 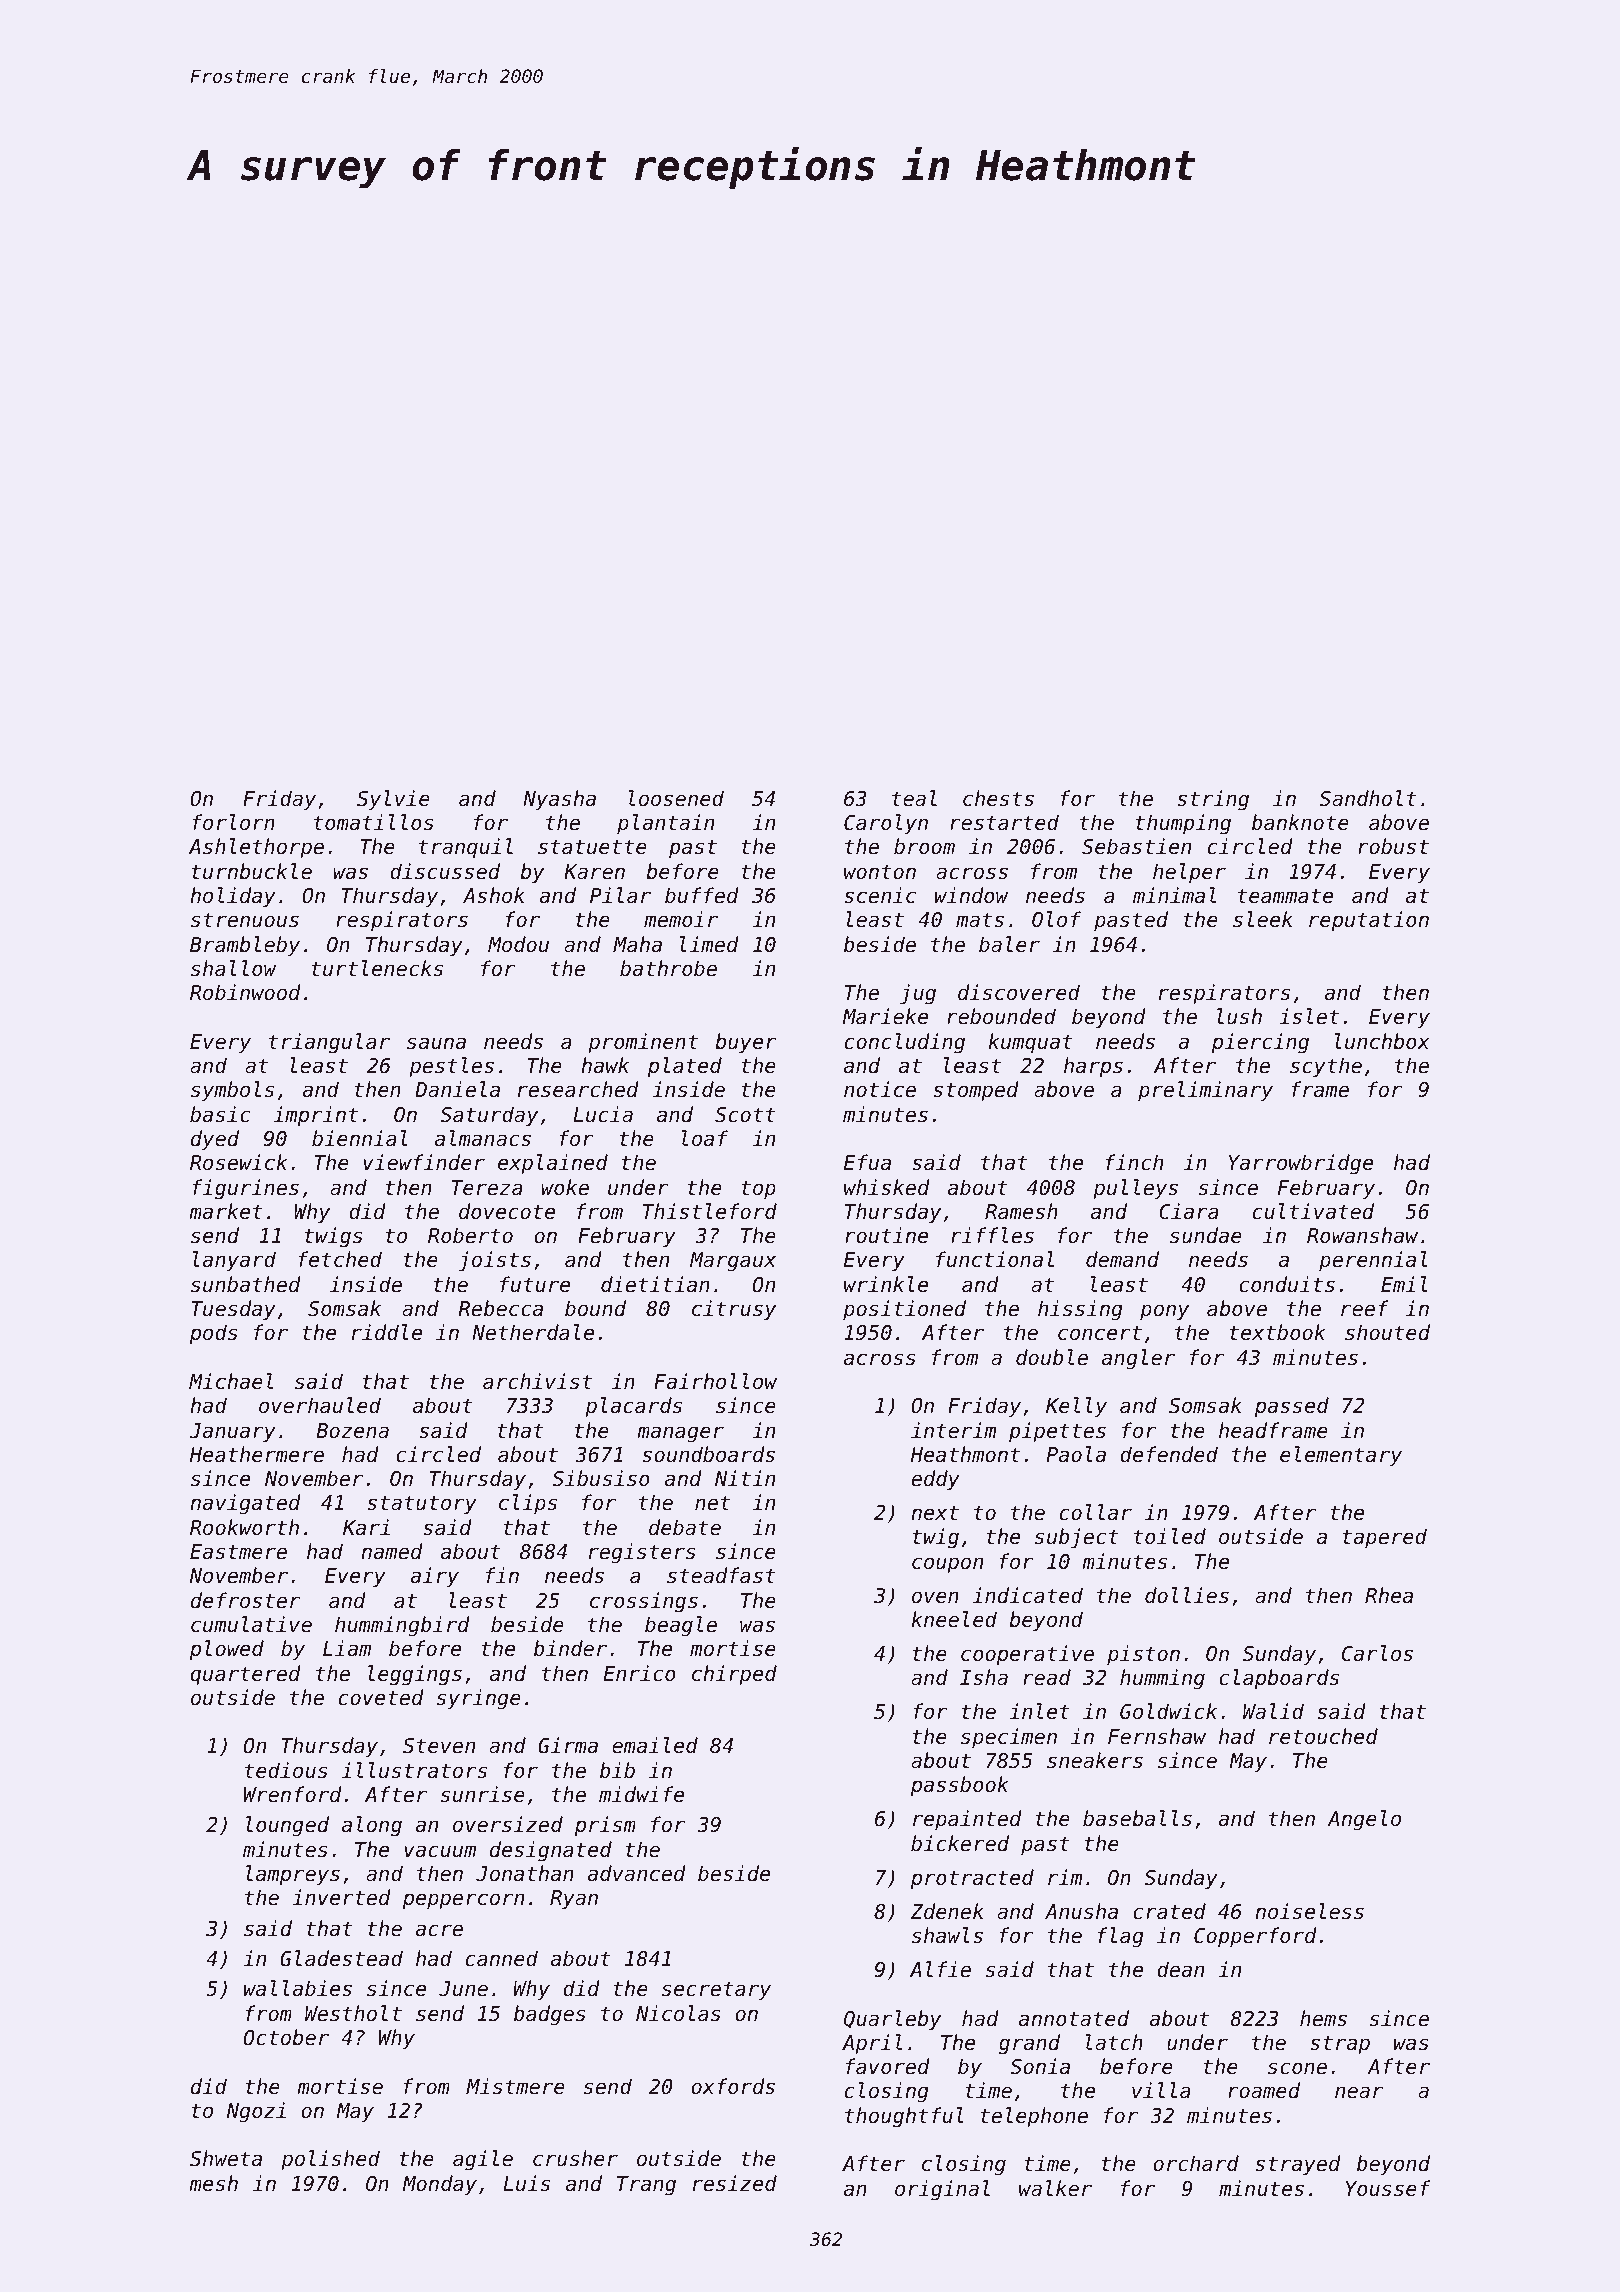 I want to click on string, so click(x=1213, y=800).
